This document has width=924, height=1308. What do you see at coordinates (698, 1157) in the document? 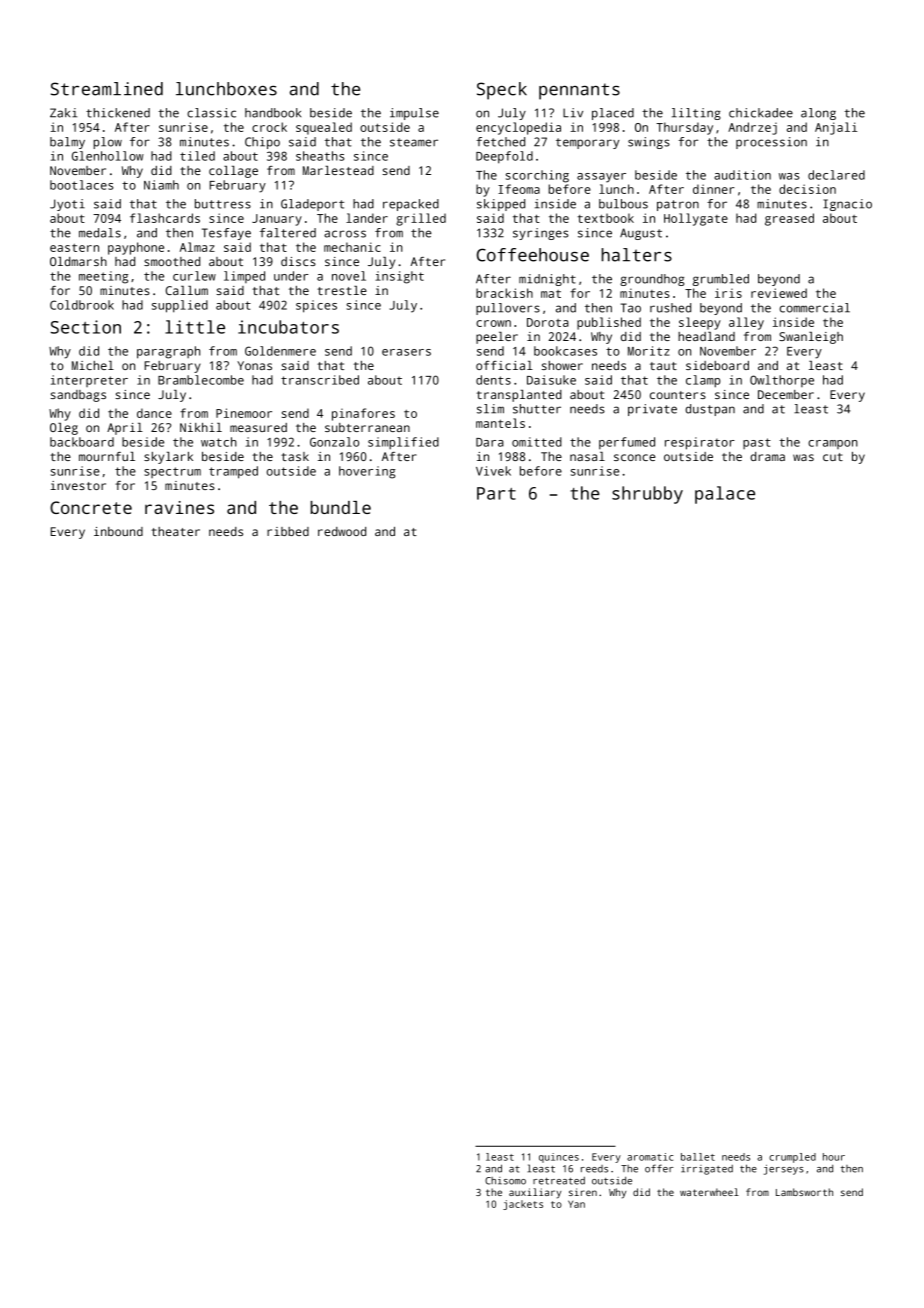
I see `ballet` at bounding box center [698, 1157].
